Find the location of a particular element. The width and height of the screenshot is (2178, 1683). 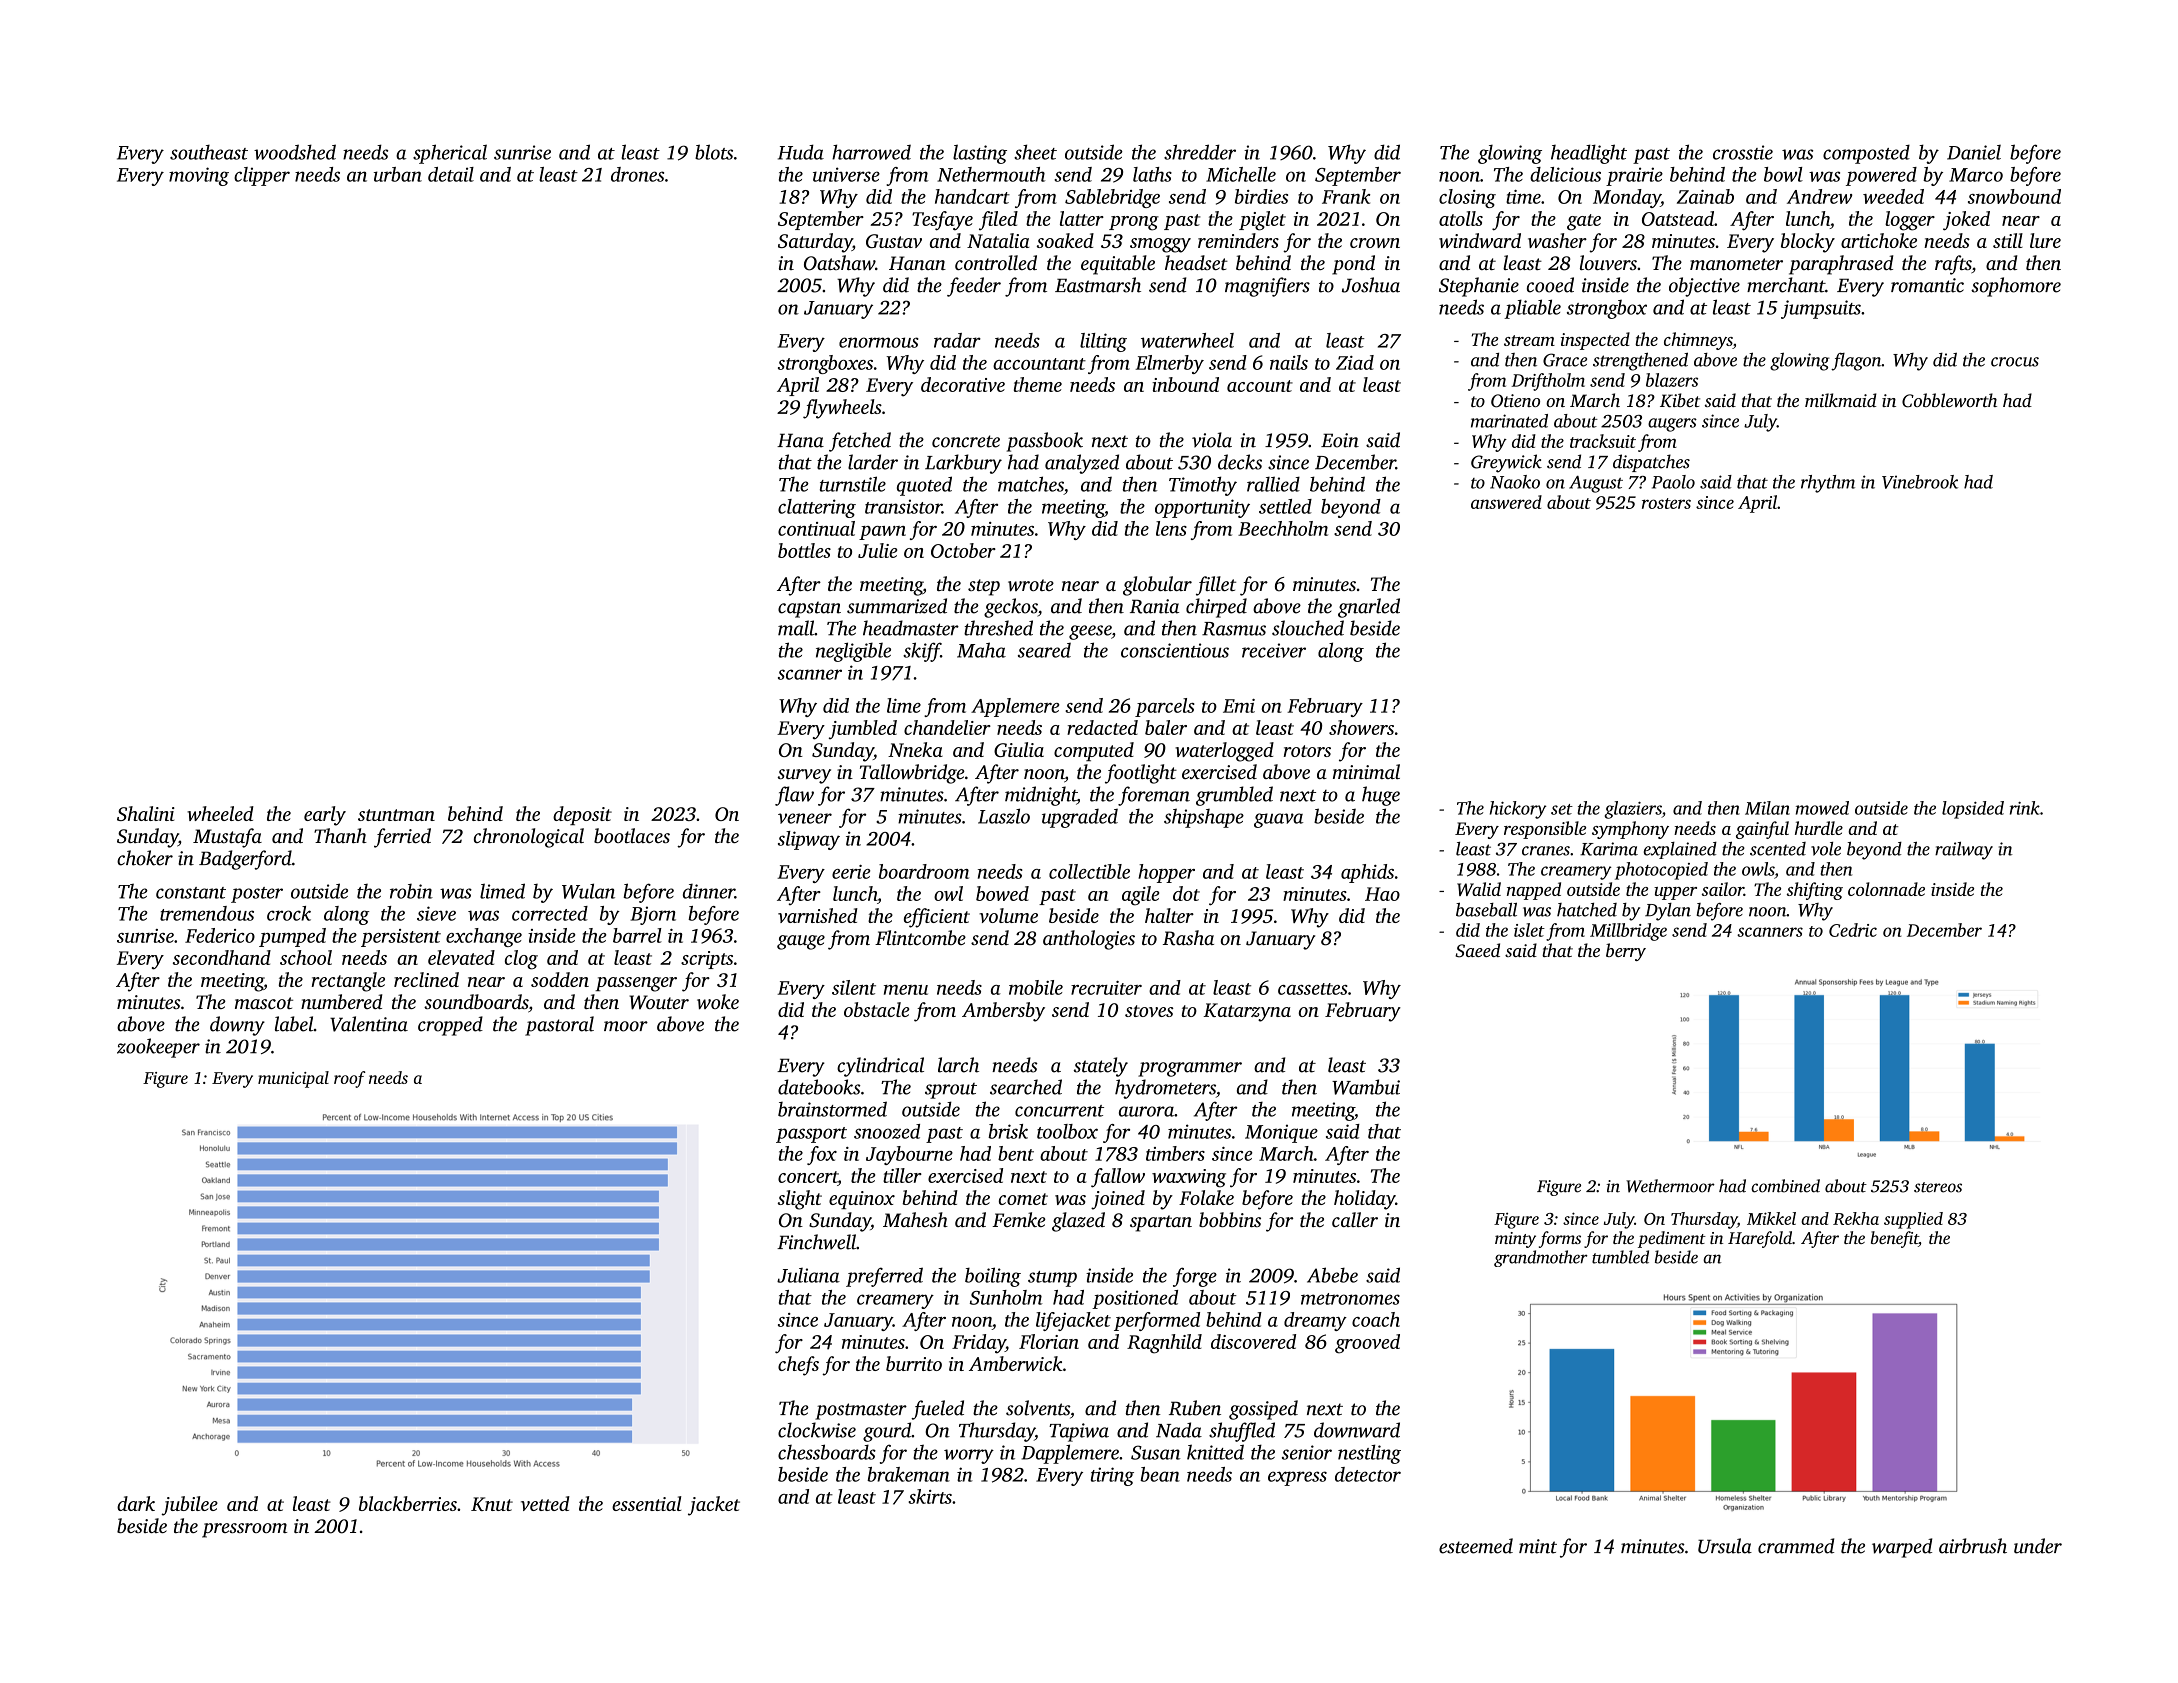

cropped is located at coordinates (450, 1026).
